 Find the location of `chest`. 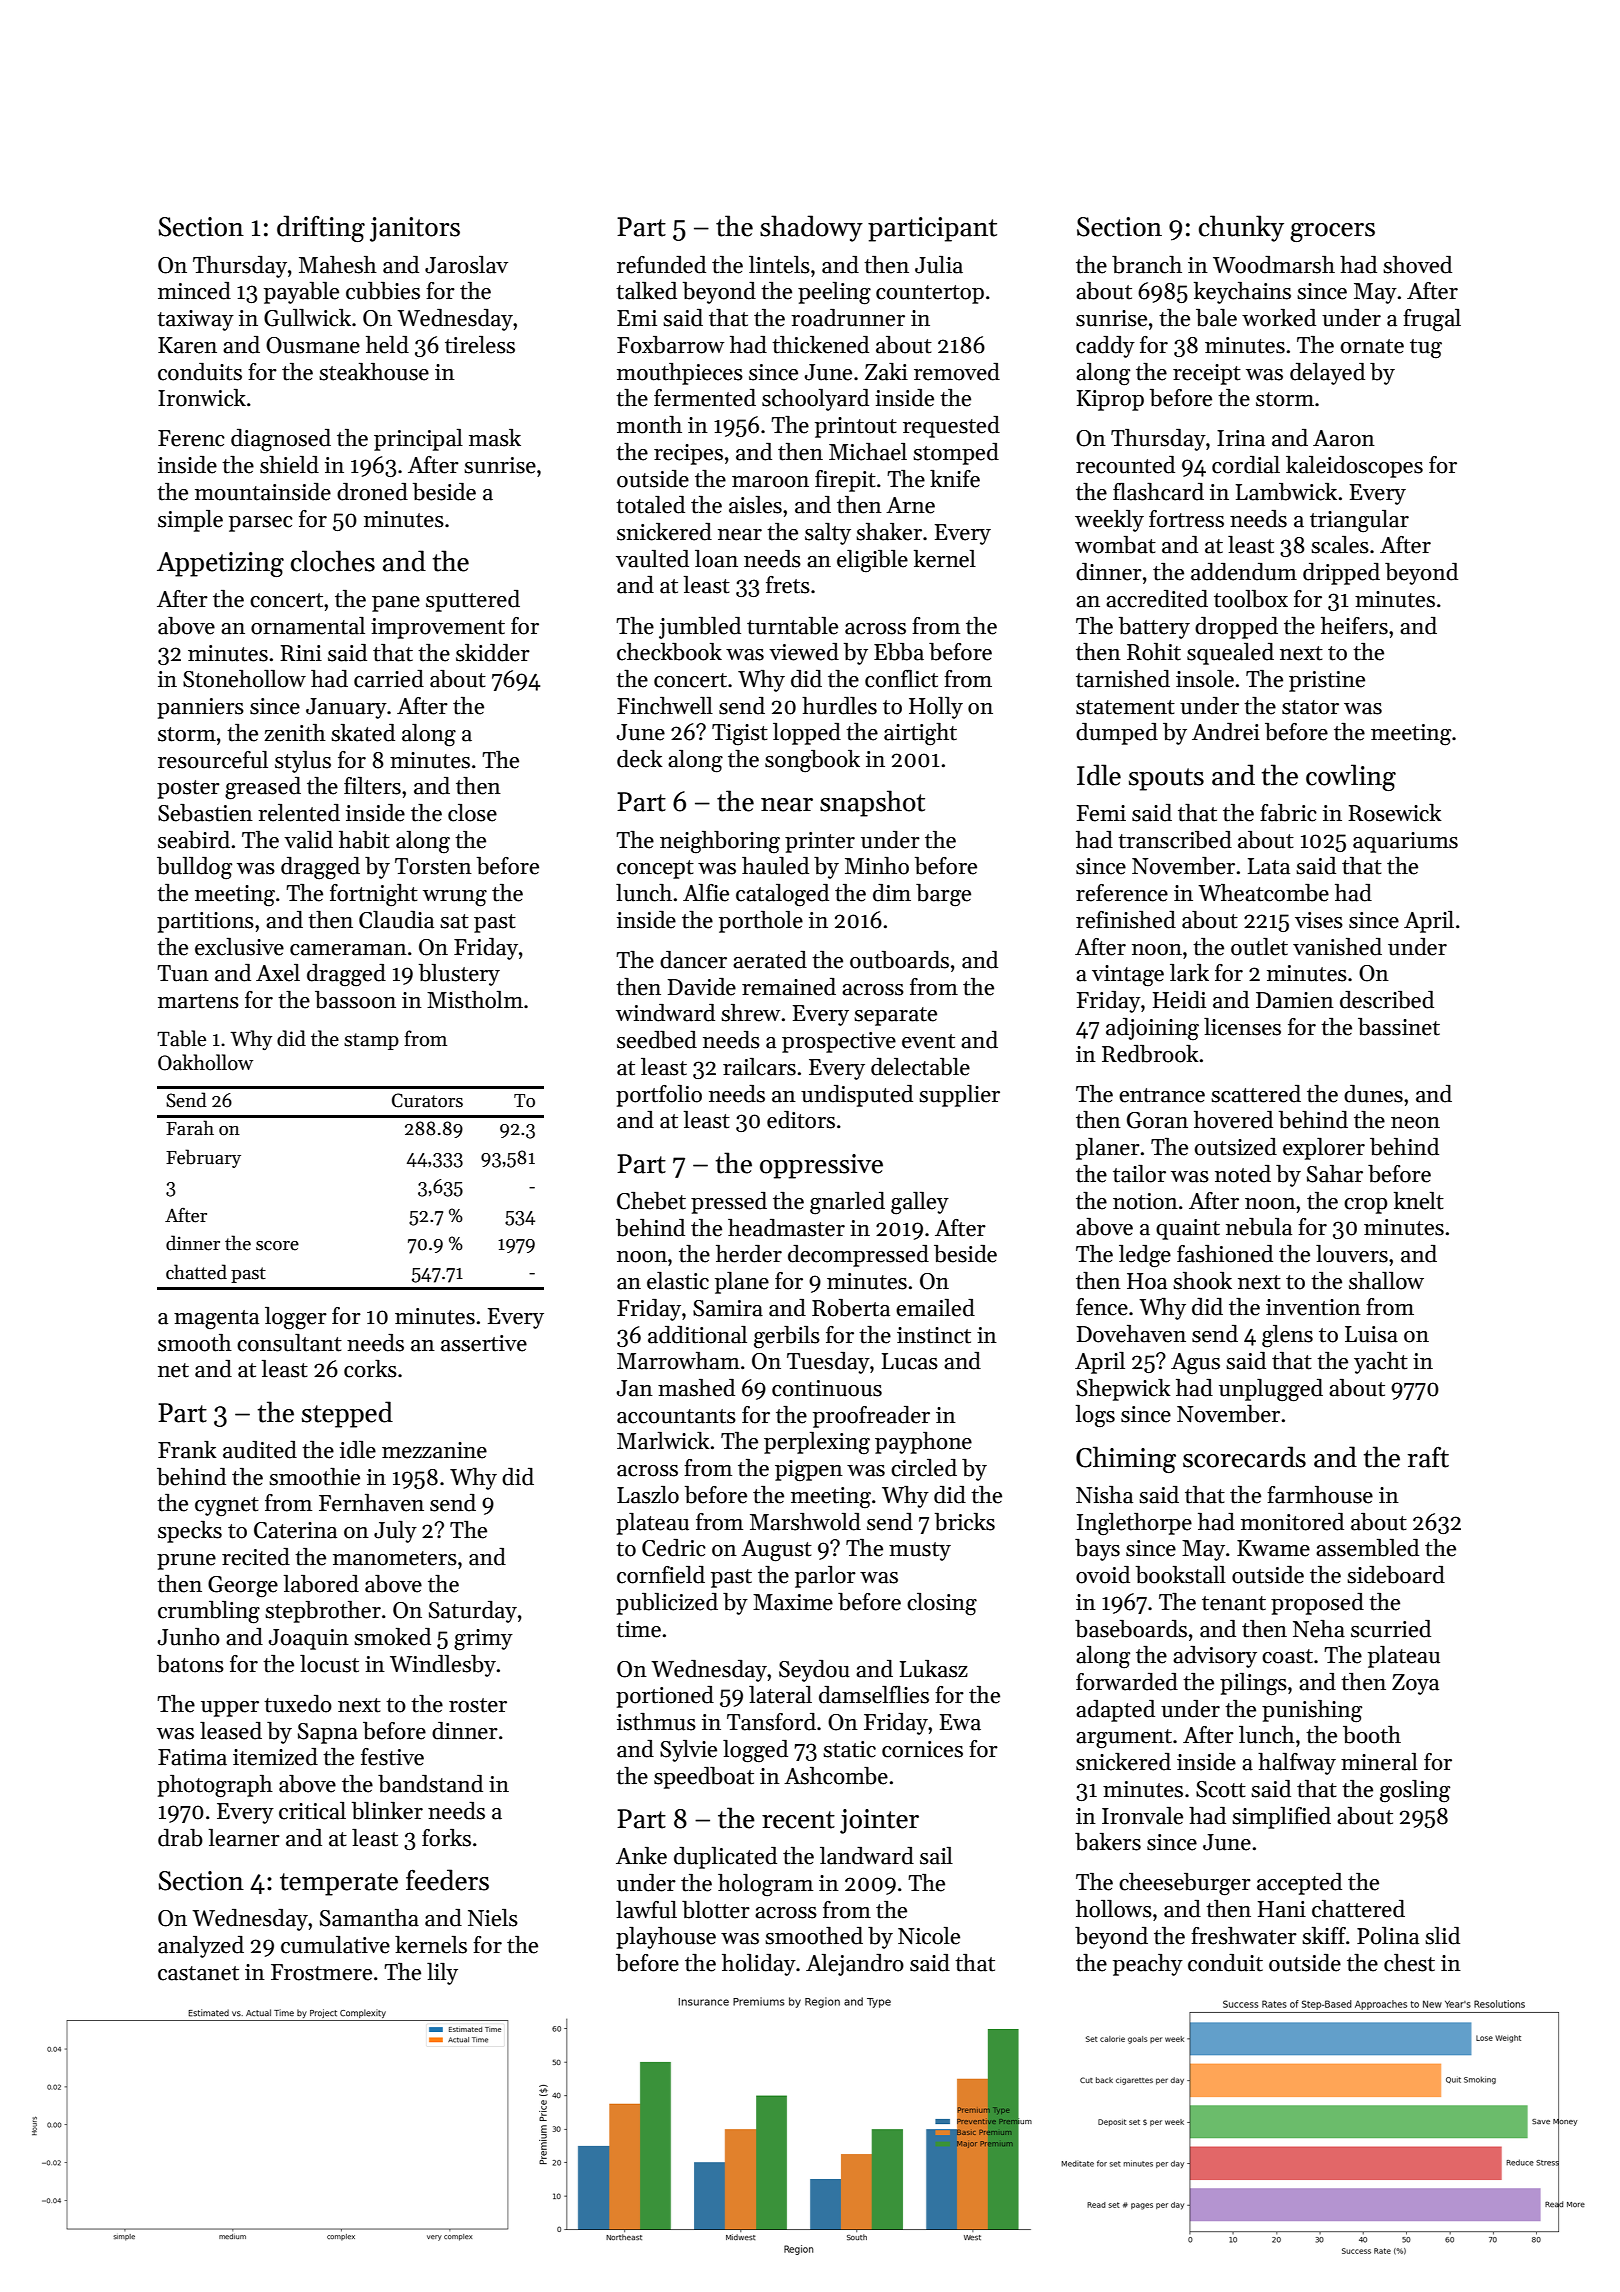

chest is located at coordinates (1409, 1963).
